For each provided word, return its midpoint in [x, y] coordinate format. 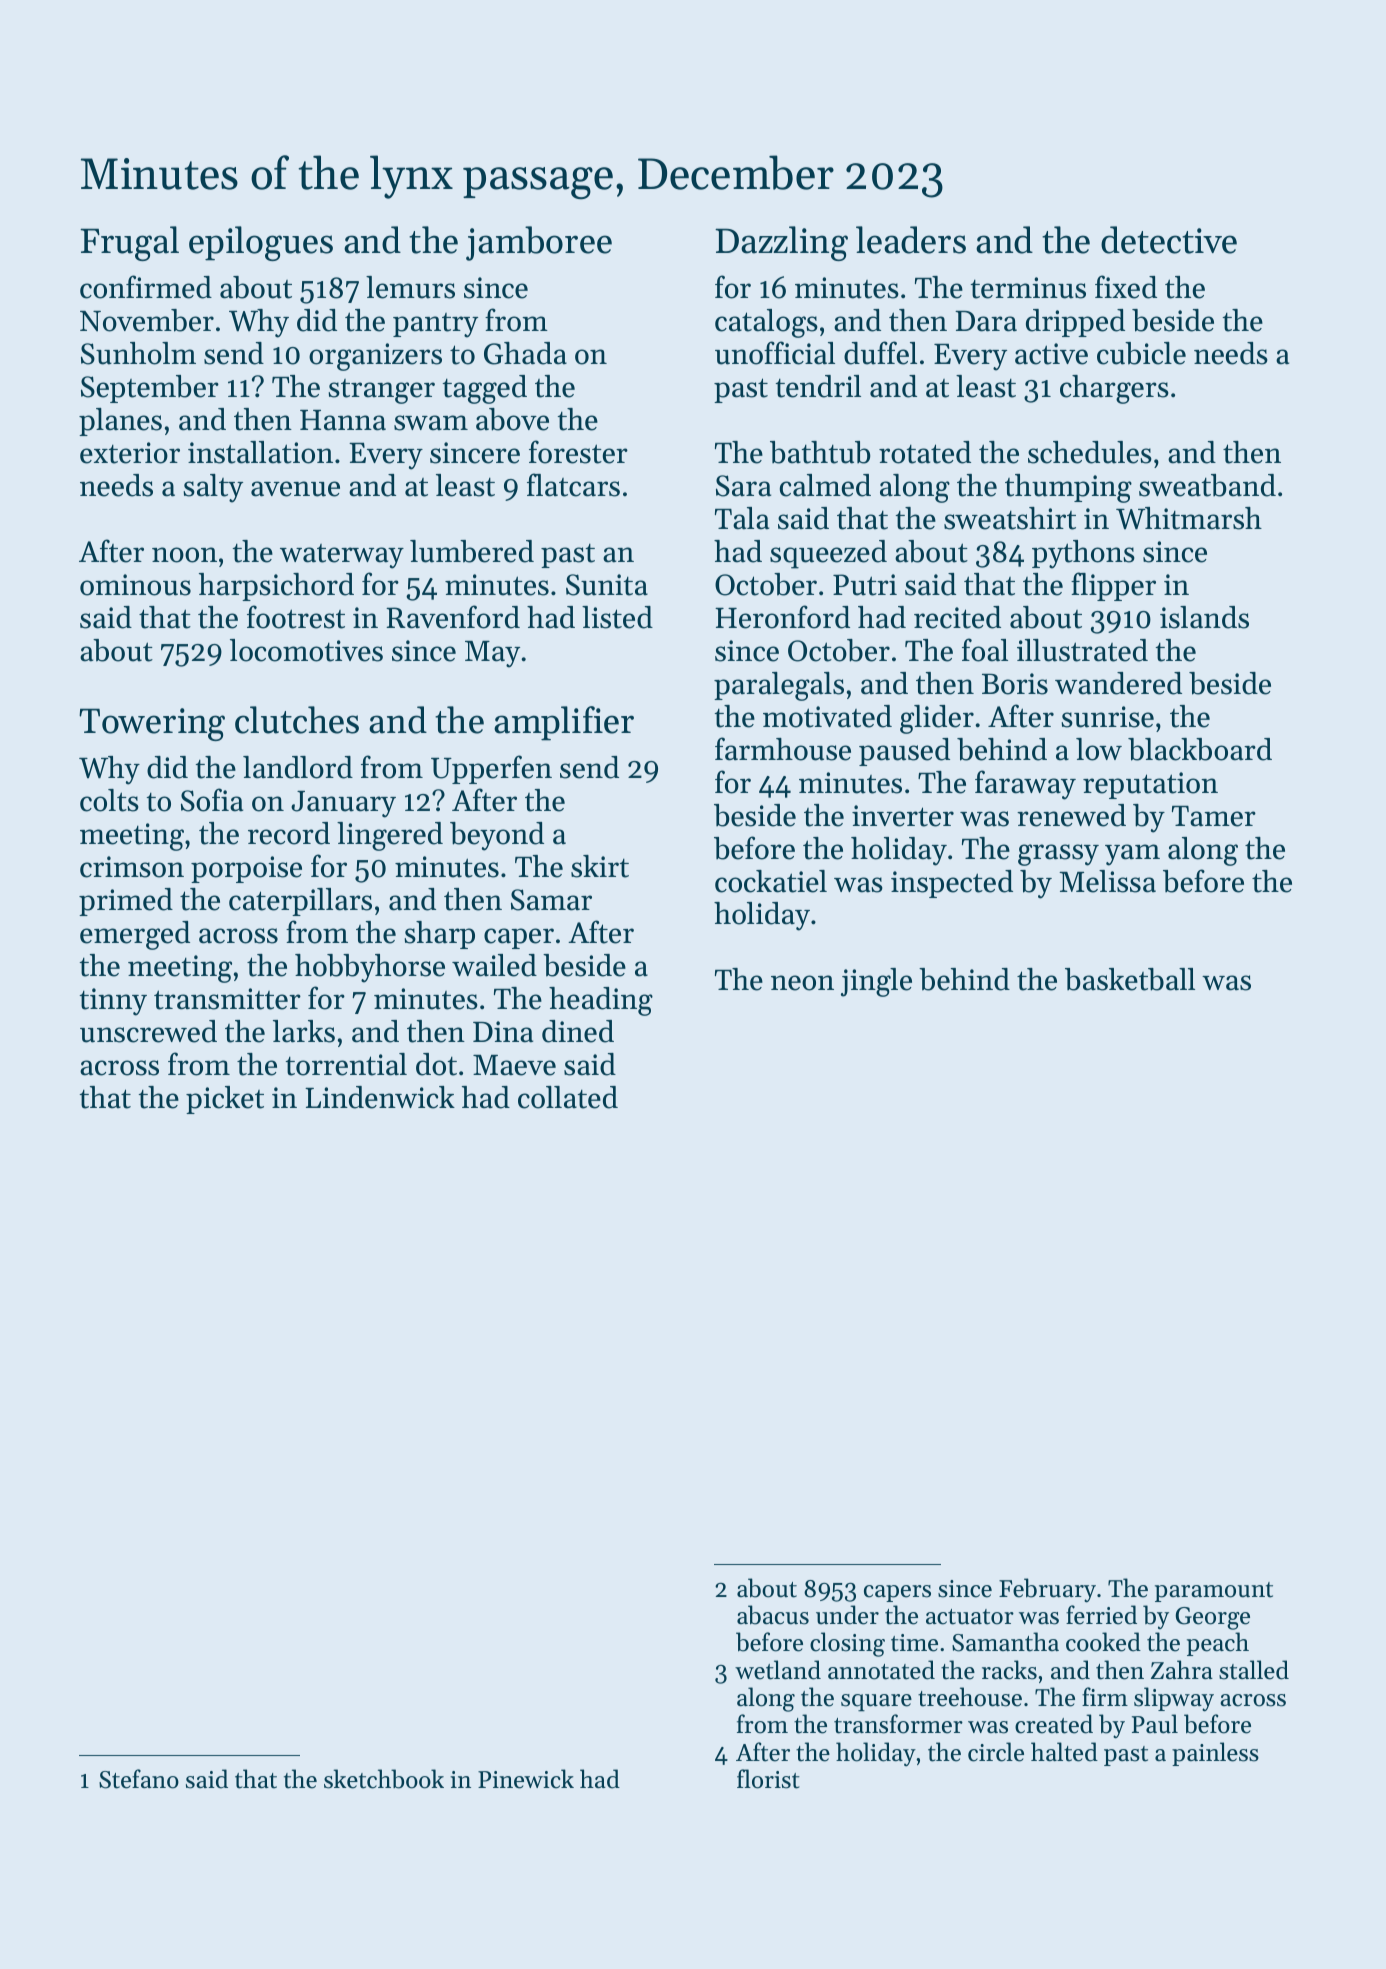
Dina [503, 1032]
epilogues [261, 243]
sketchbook [384, 1779]
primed [126, 902]
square [876, 1703]
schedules [1090, 452]
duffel [880, 353]
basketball [1130, 979]
